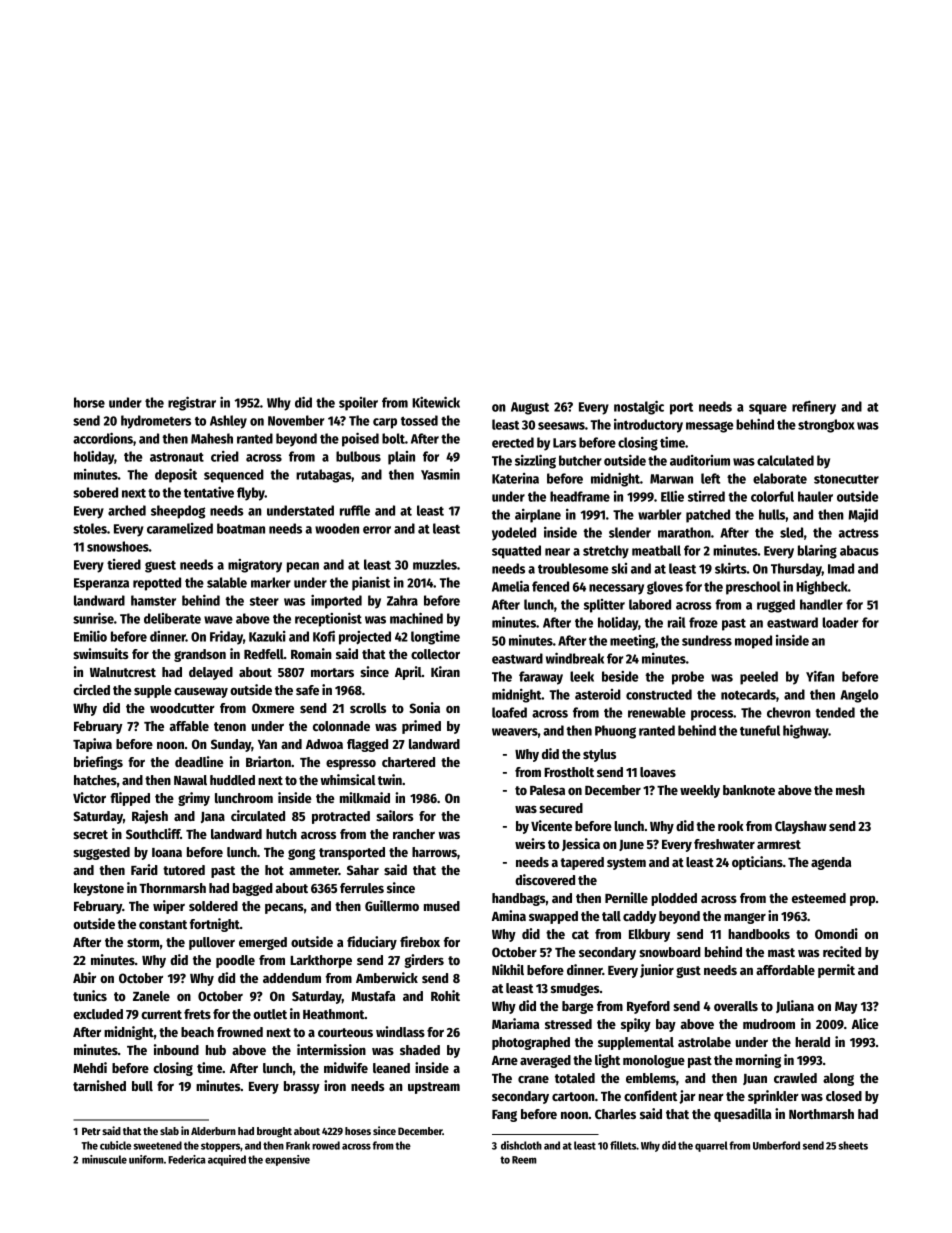 The height and width of the document is (1233, 952). Describe the element at coordinates (253, 889) in the document. I see `bagged` at that location.
